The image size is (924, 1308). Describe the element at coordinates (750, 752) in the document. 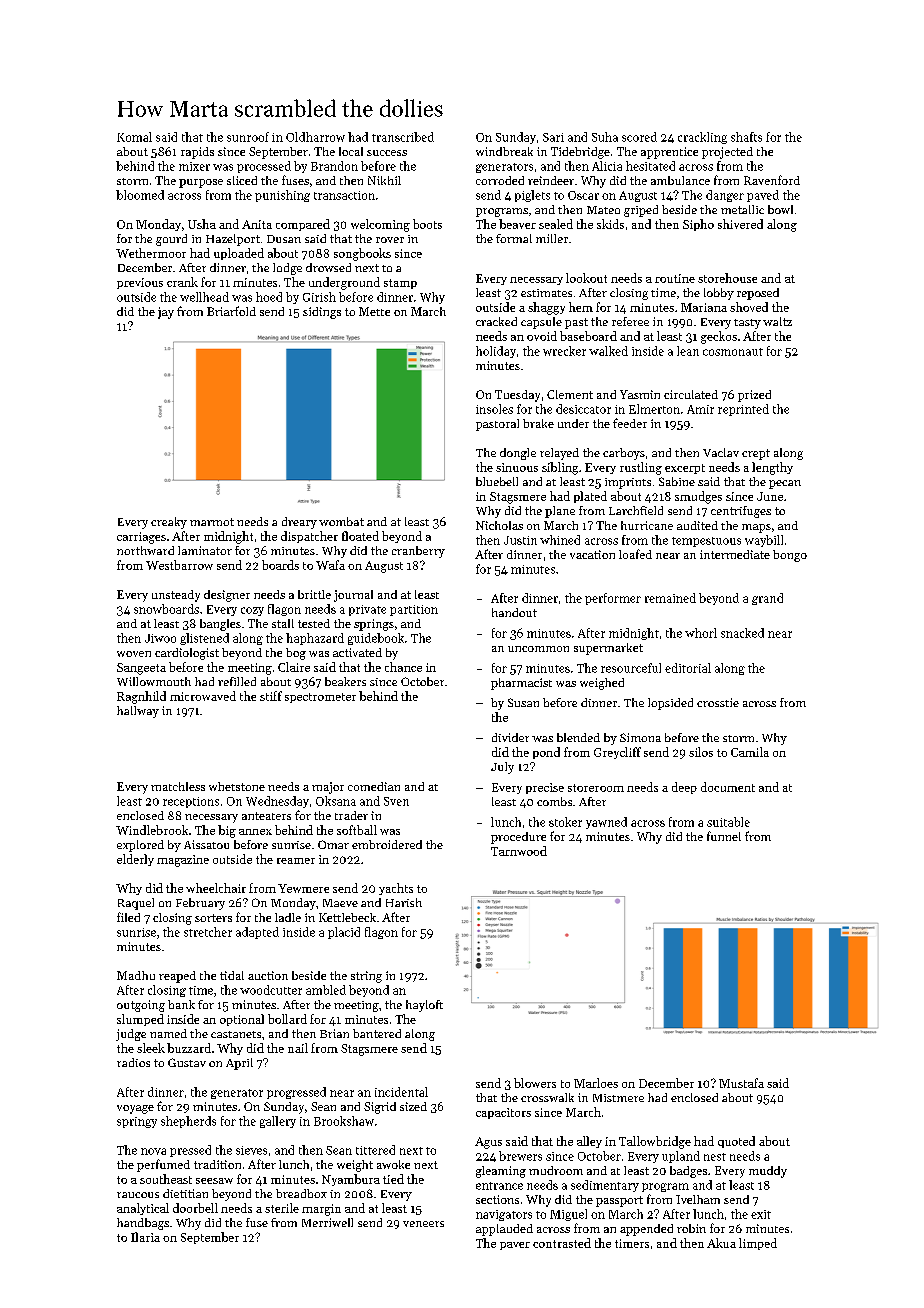

I see `Camila` at that location.
